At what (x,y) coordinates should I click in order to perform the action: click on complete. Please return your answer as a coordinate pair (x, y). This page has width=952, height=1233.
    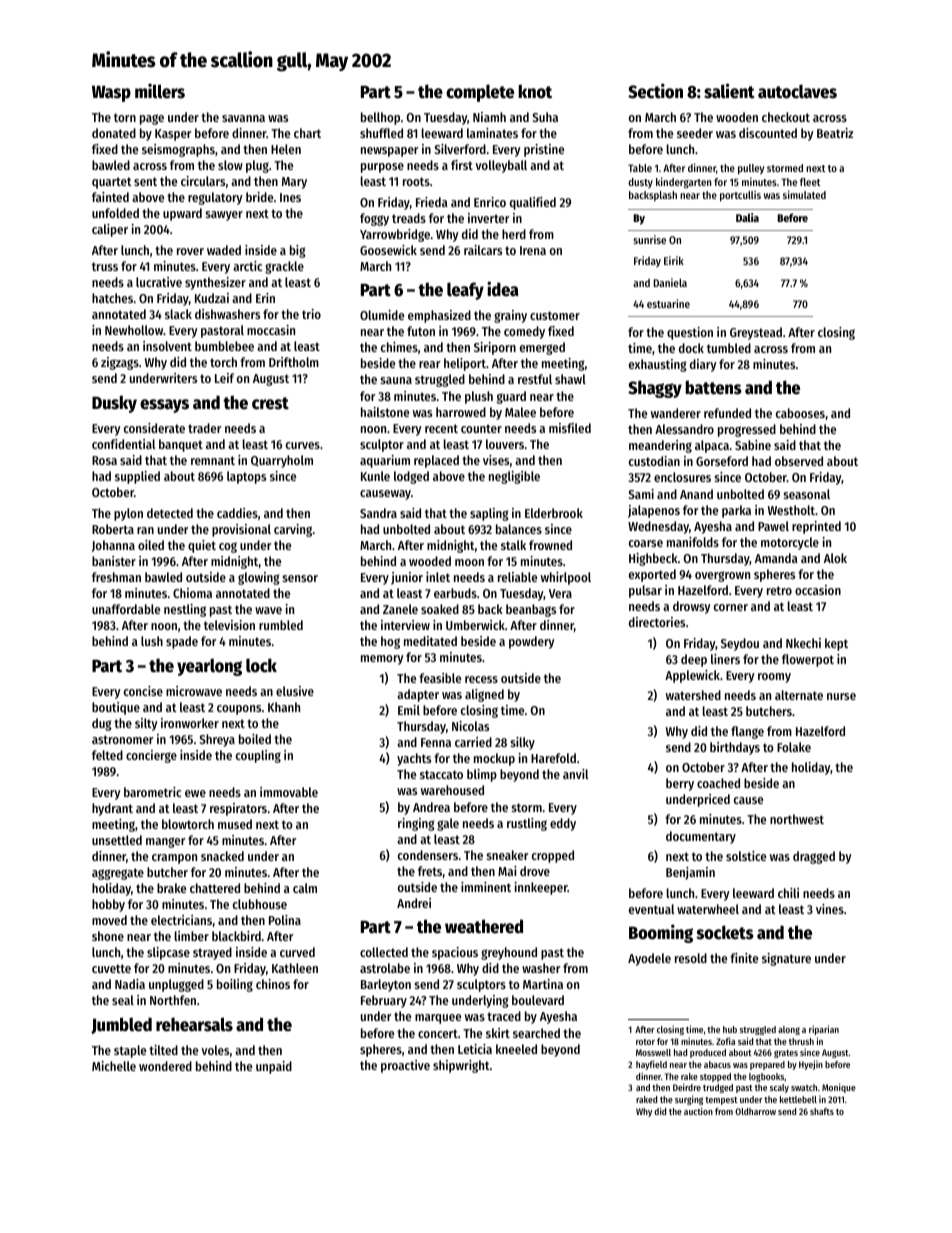
    Looking at the image, I should click on (480, 93).
